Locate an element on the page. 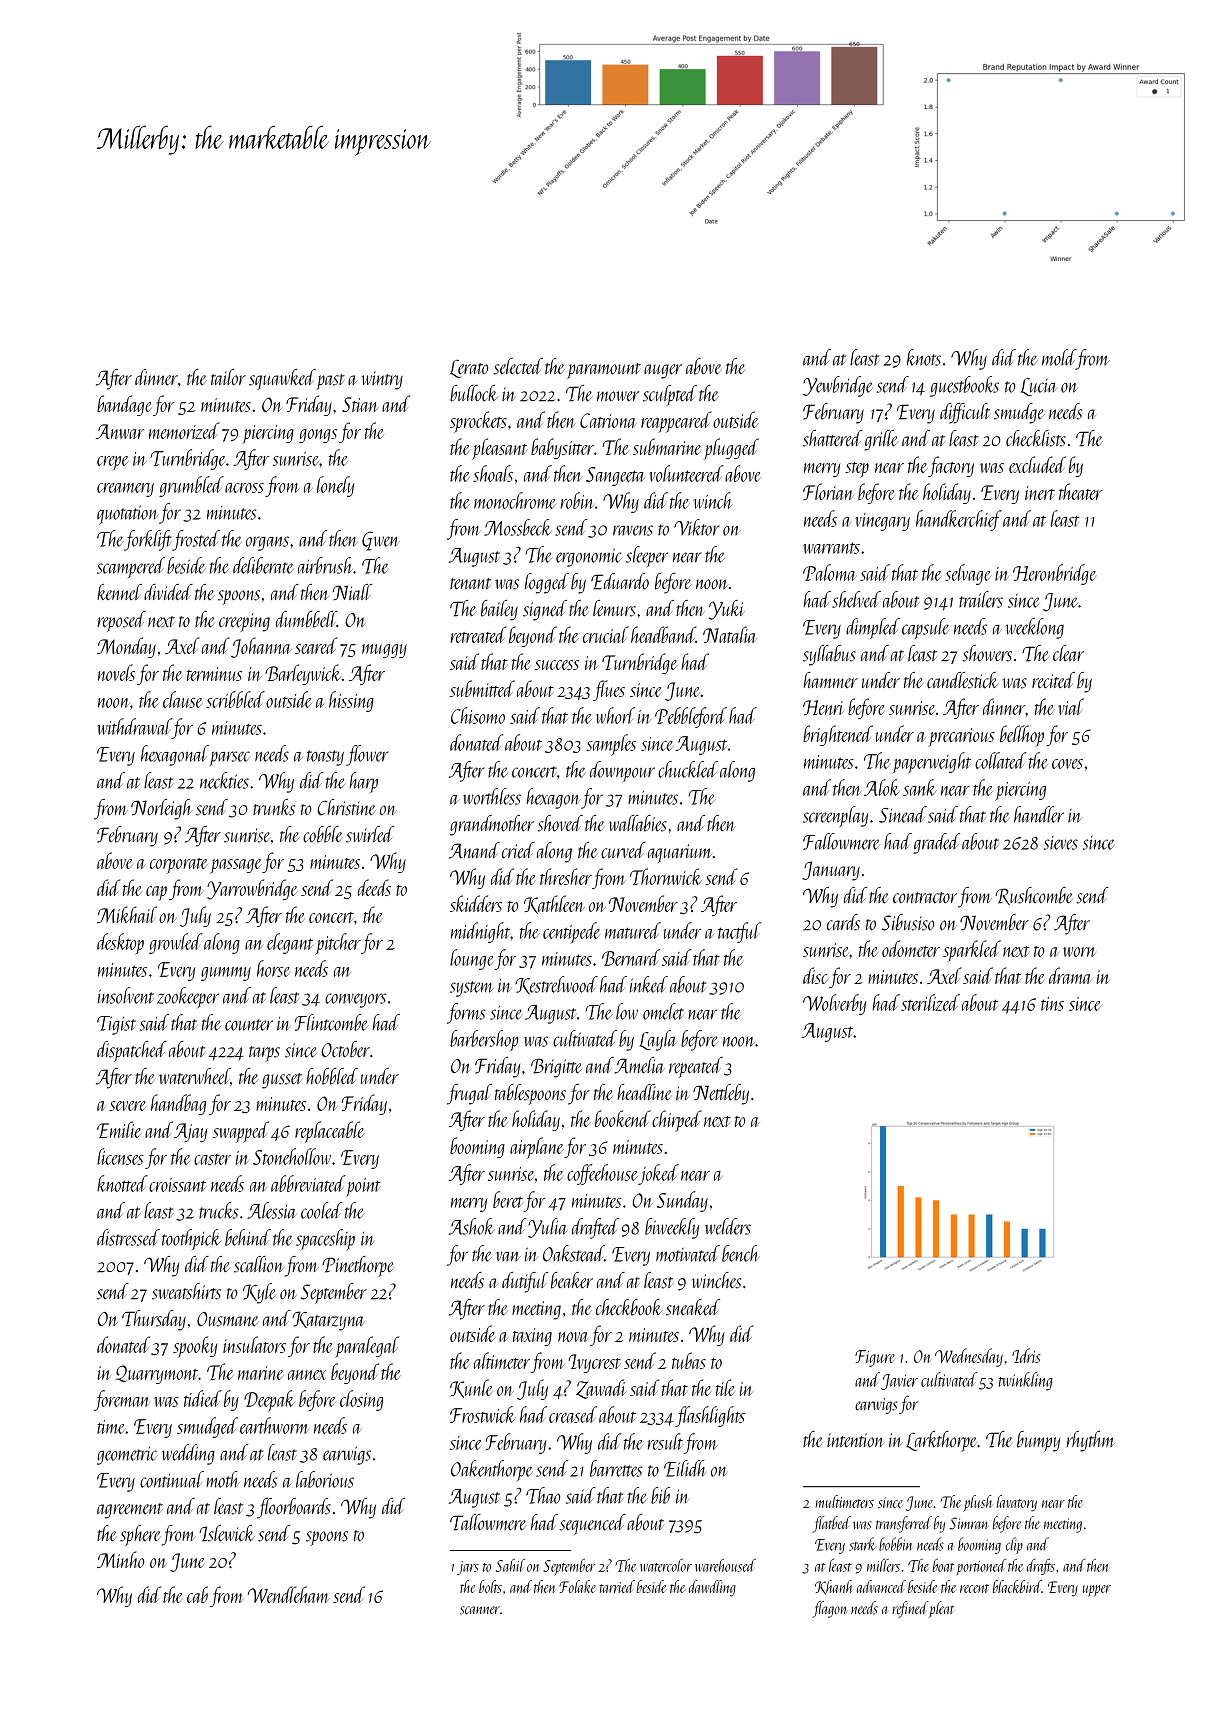  step is located at coordinates (857, 470).
